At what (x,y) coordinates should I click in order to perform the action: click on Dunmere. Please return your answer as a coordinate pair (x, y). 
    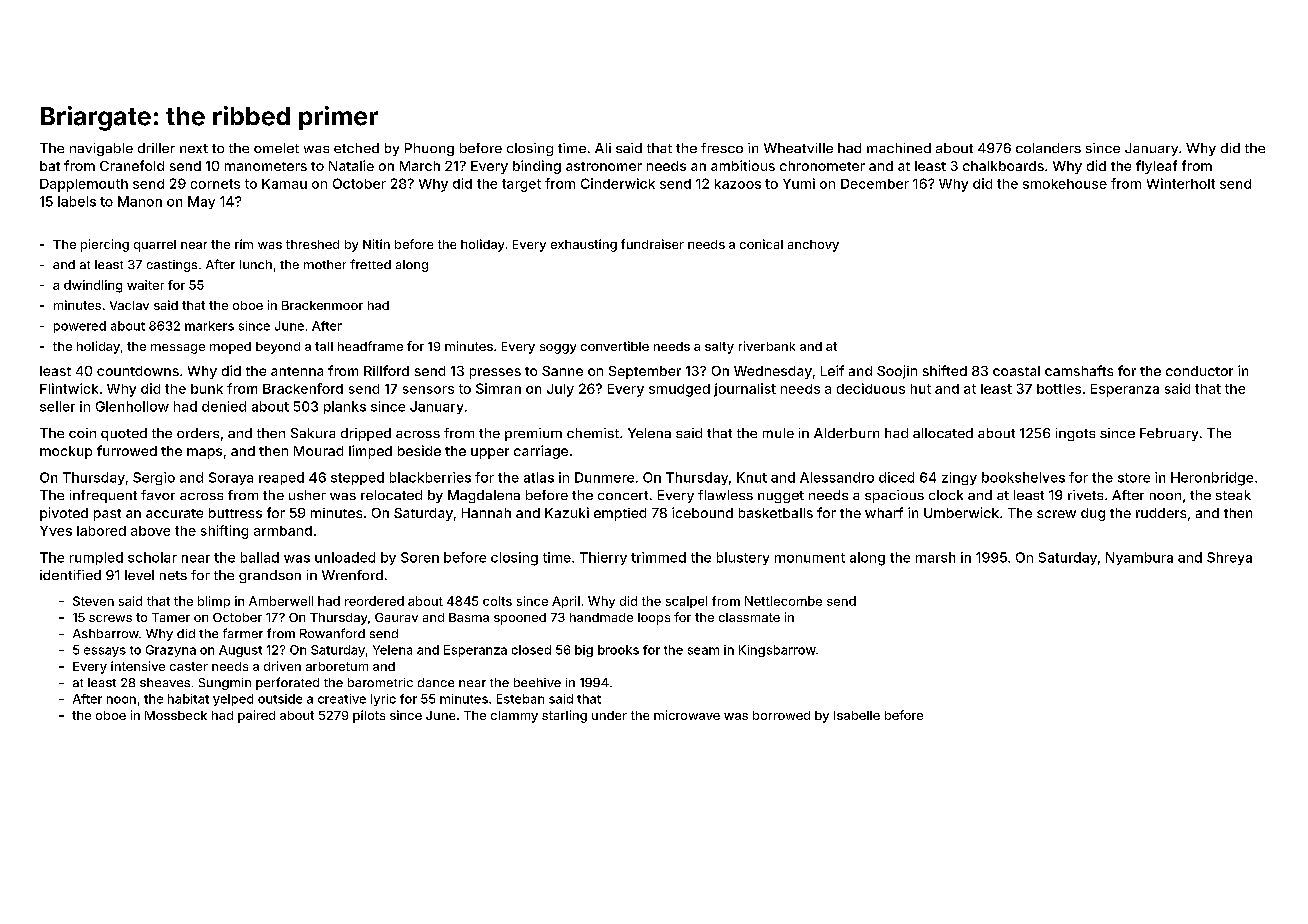
    Looking at the image, I should click on (604, 477).
